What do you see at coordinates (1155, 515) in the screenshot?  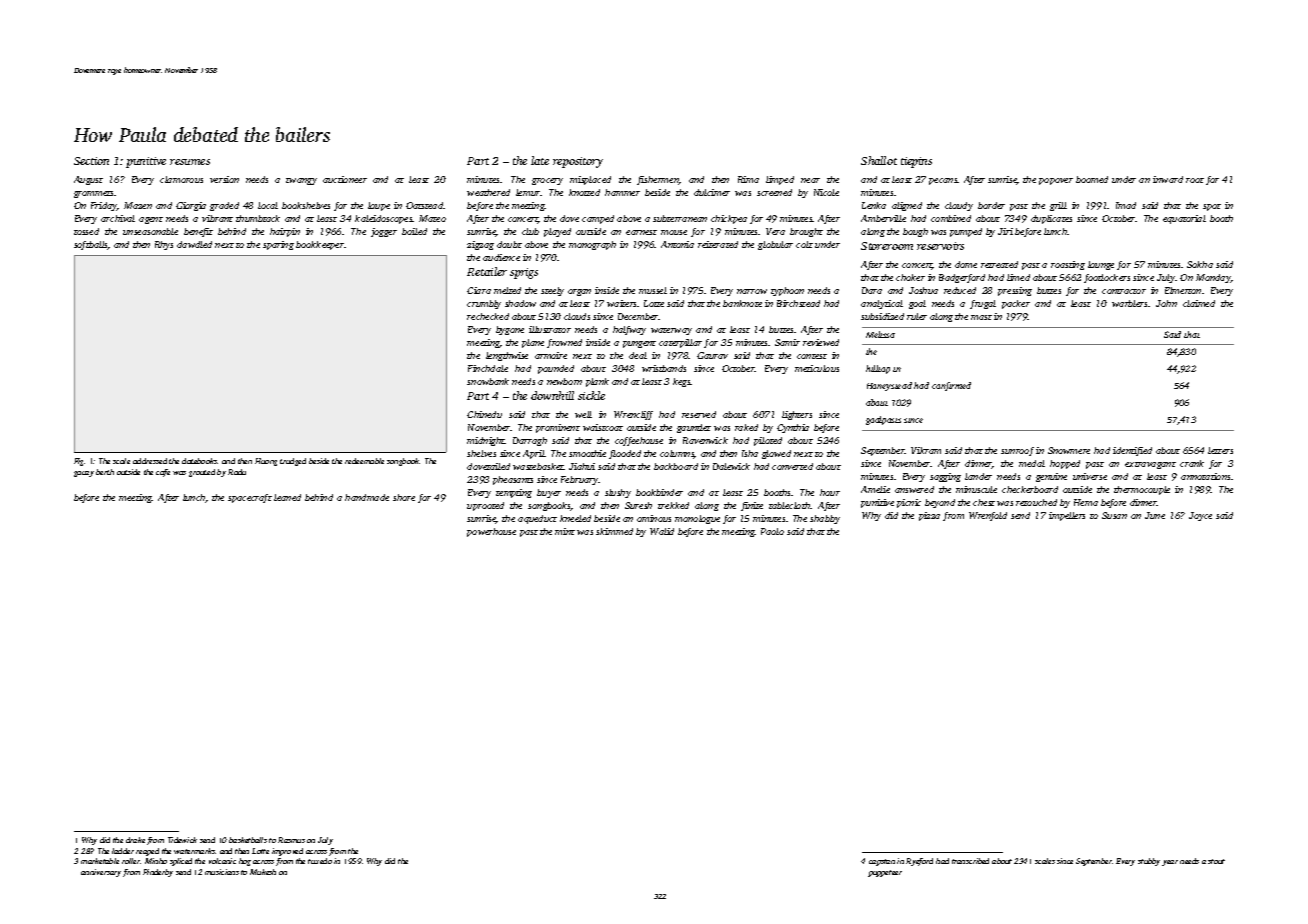 I see `June` at bounding box center [1155, 515].
